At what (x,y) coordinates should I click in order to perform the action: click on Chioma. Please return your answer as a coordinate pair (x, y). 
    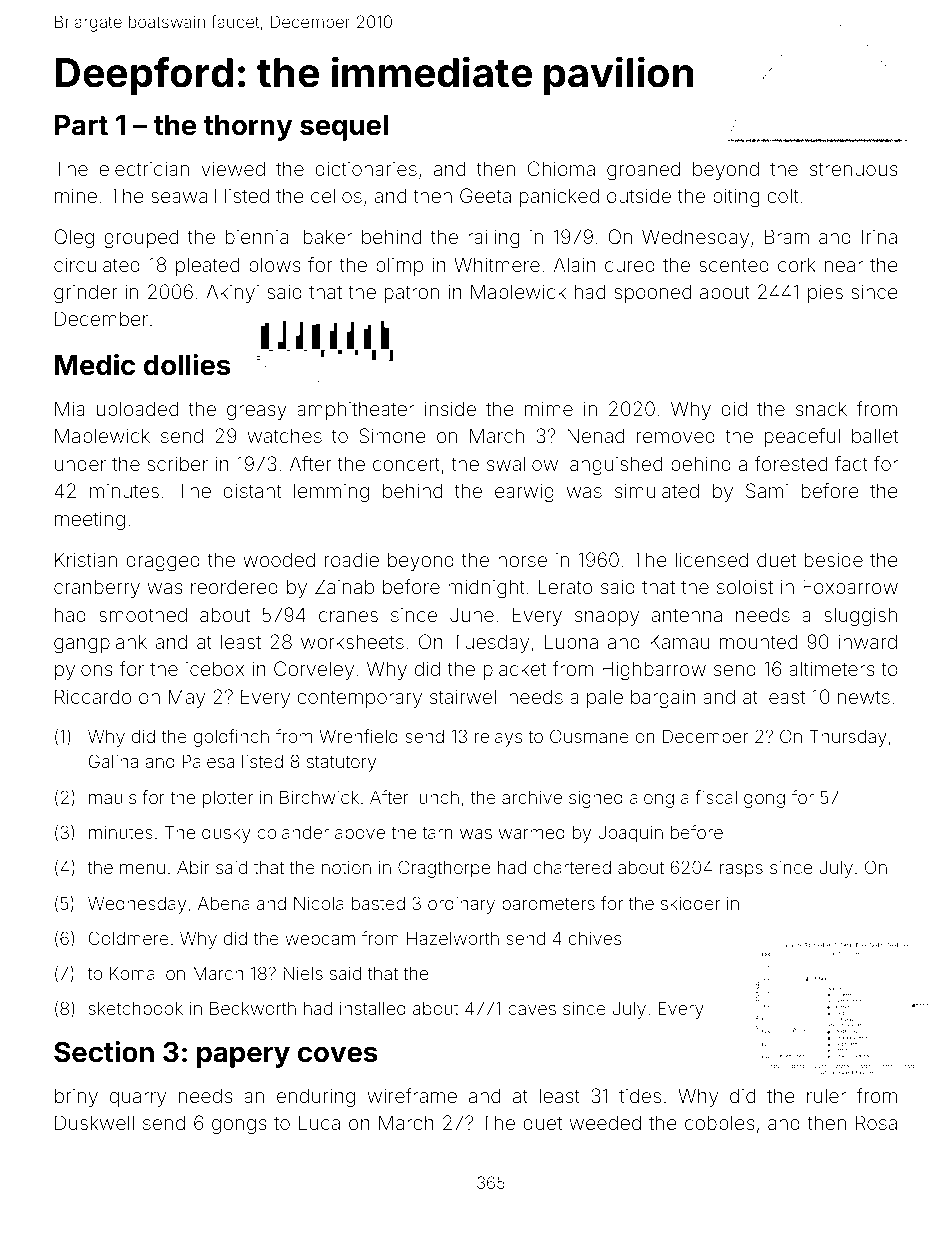
    Looking at the image, I should click on (561, 168).
